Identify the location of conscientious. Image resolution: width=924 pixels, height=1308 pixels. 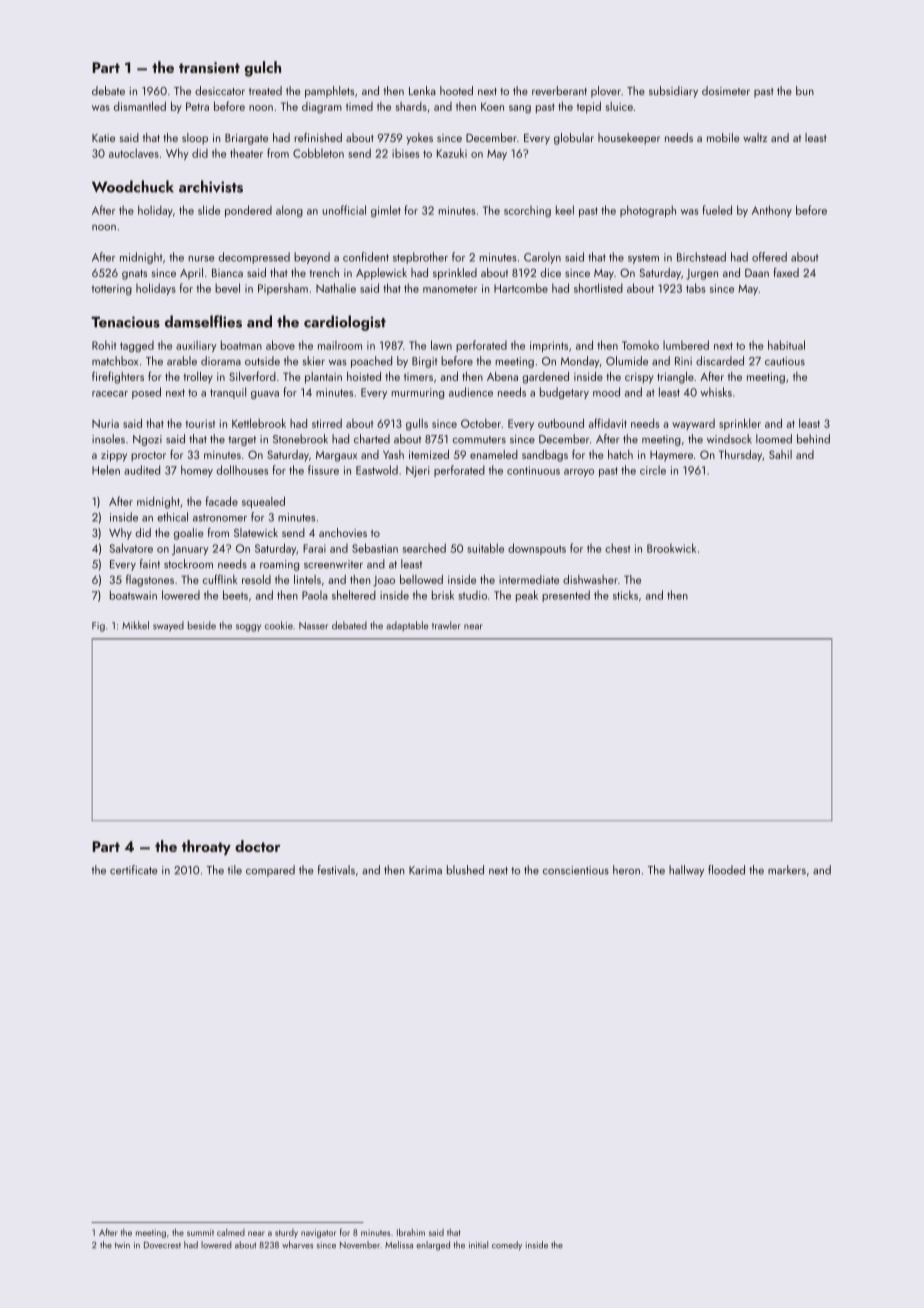
(576, 870).
